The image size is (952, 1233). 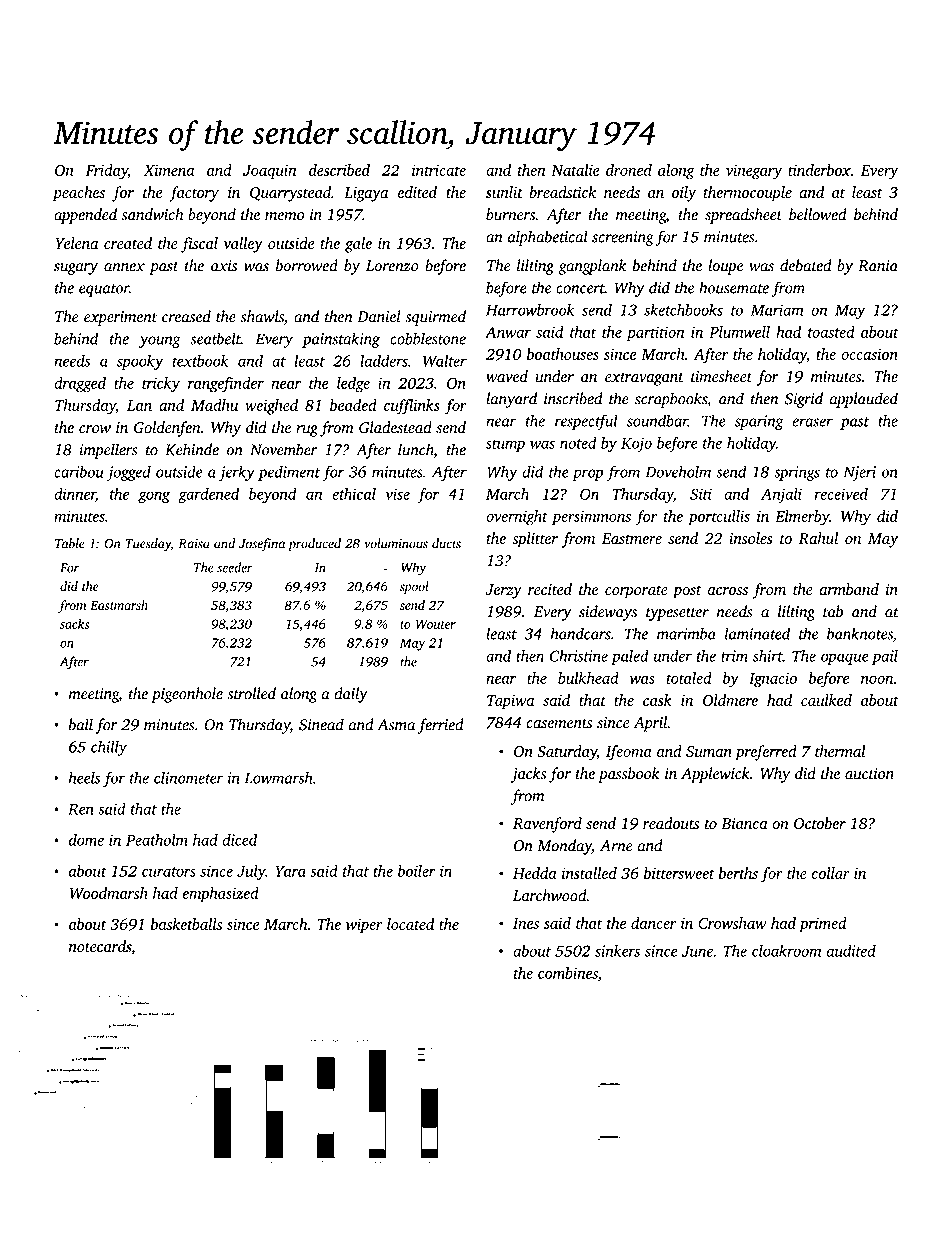 What do you see at coordinates (550, 895) in the screenshot?
I see `Larchwood` at bounding box center [550, 895].
